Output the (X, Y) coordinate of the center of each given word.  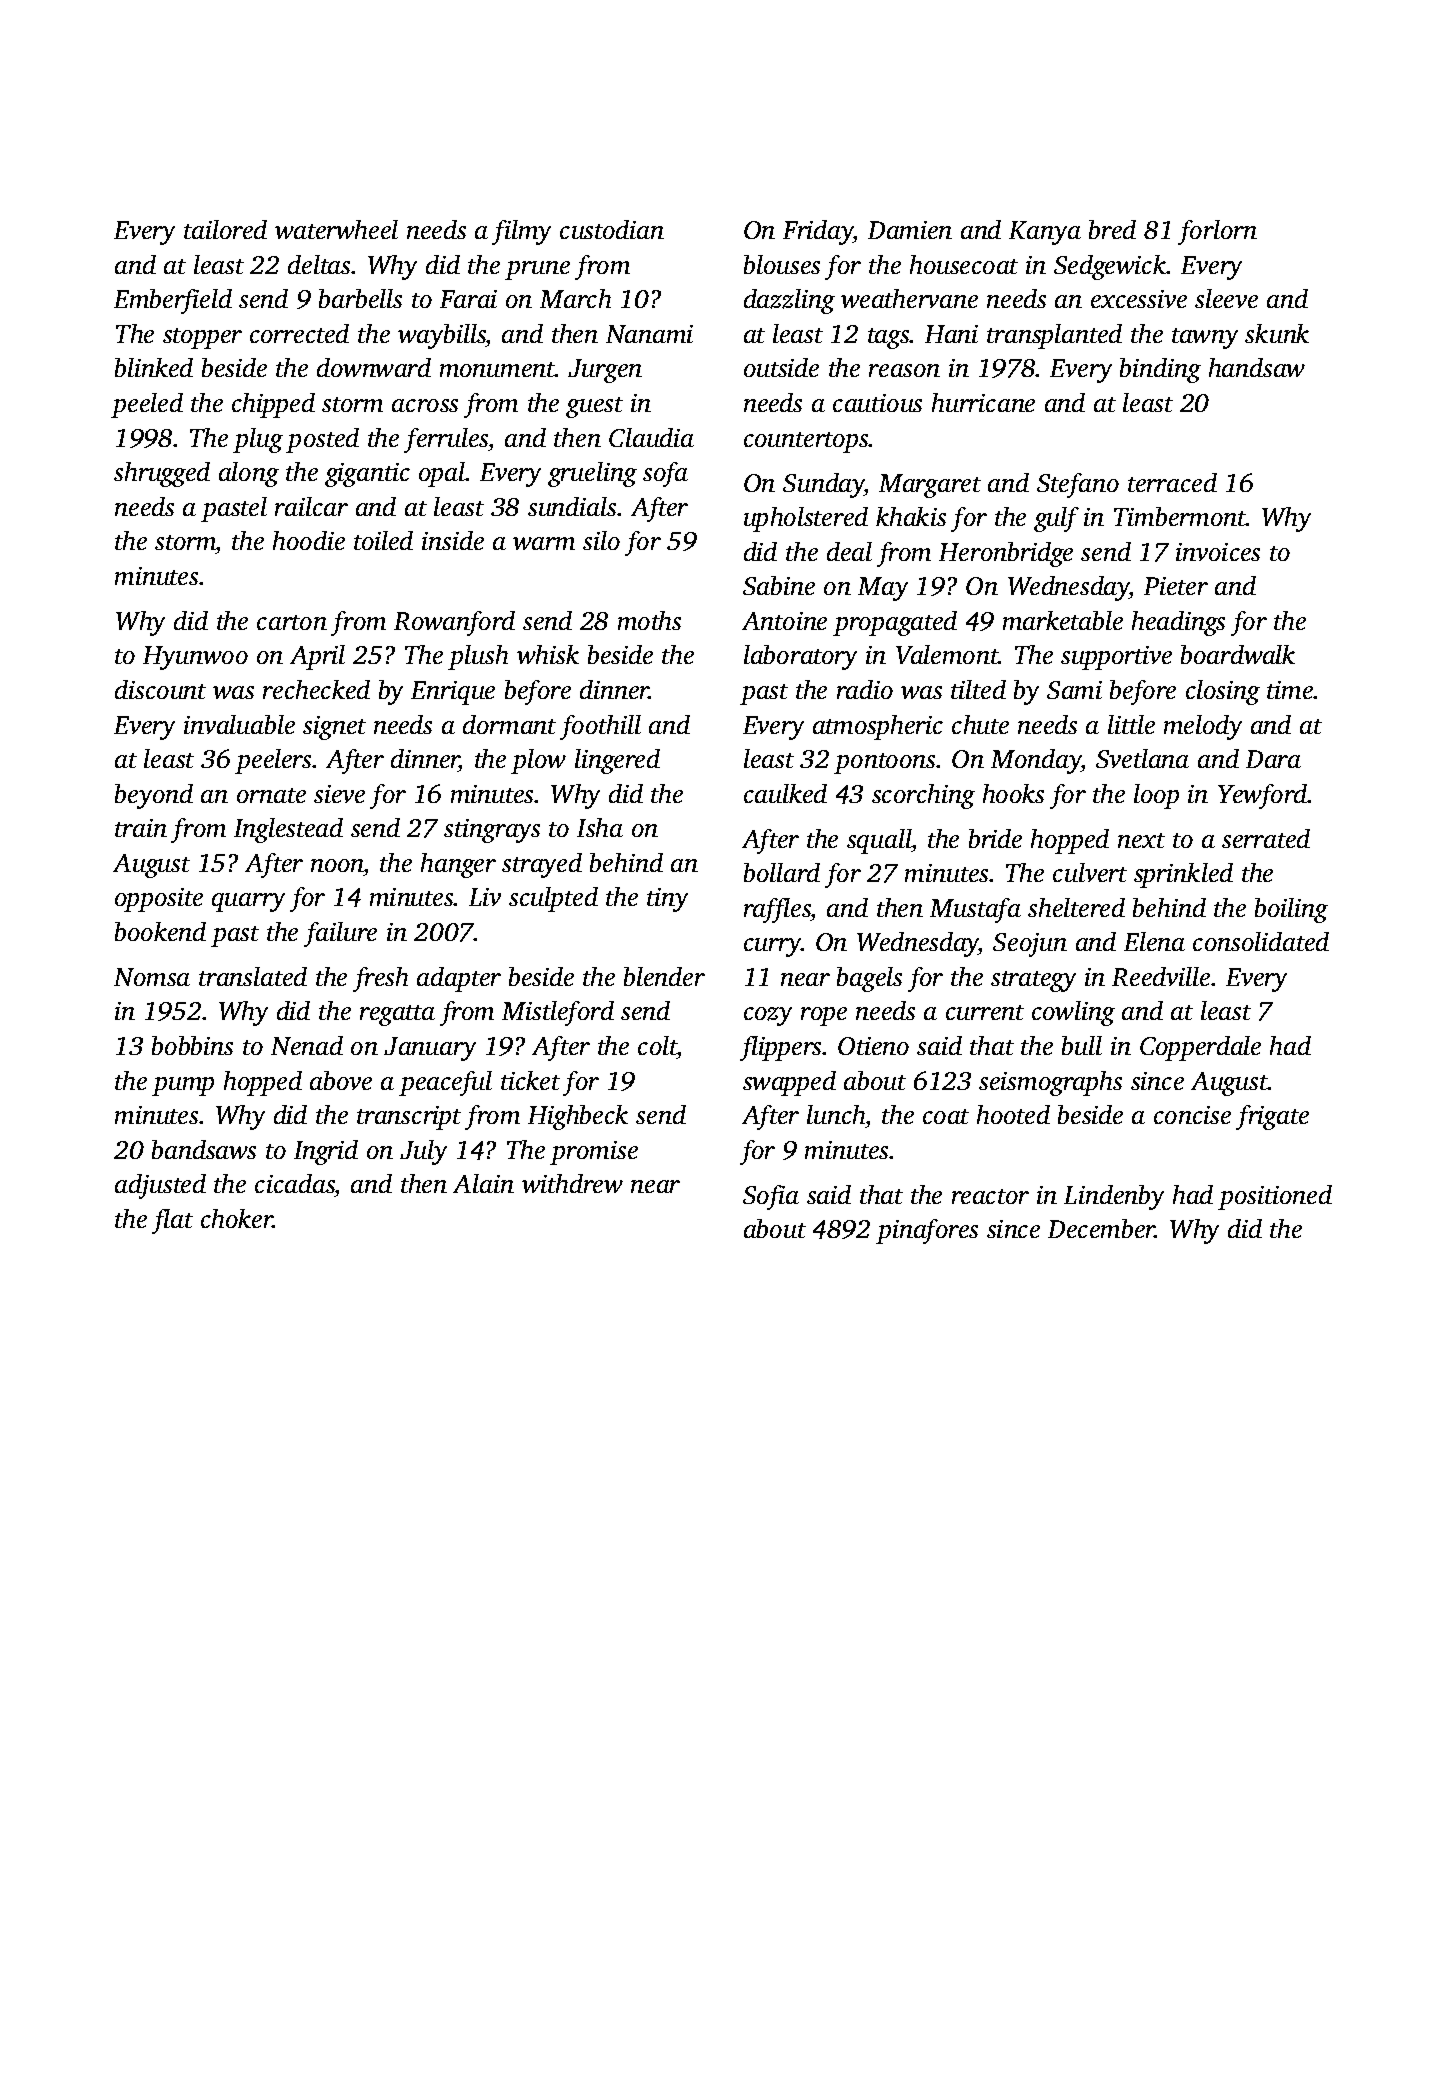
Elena (1154, 941)
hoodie (309, 540)
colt (658, 1045)
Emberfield (173, 301)
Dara (1273, 759)
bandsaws (204, 1149)
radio (865, 689)
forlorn (1217, 232)
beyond (154, 796)
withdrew (572, 1183)
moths (649, 620)
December (1101, 1228)
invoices (1218, 552)
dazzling (789, 301)
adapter (459, 979)
